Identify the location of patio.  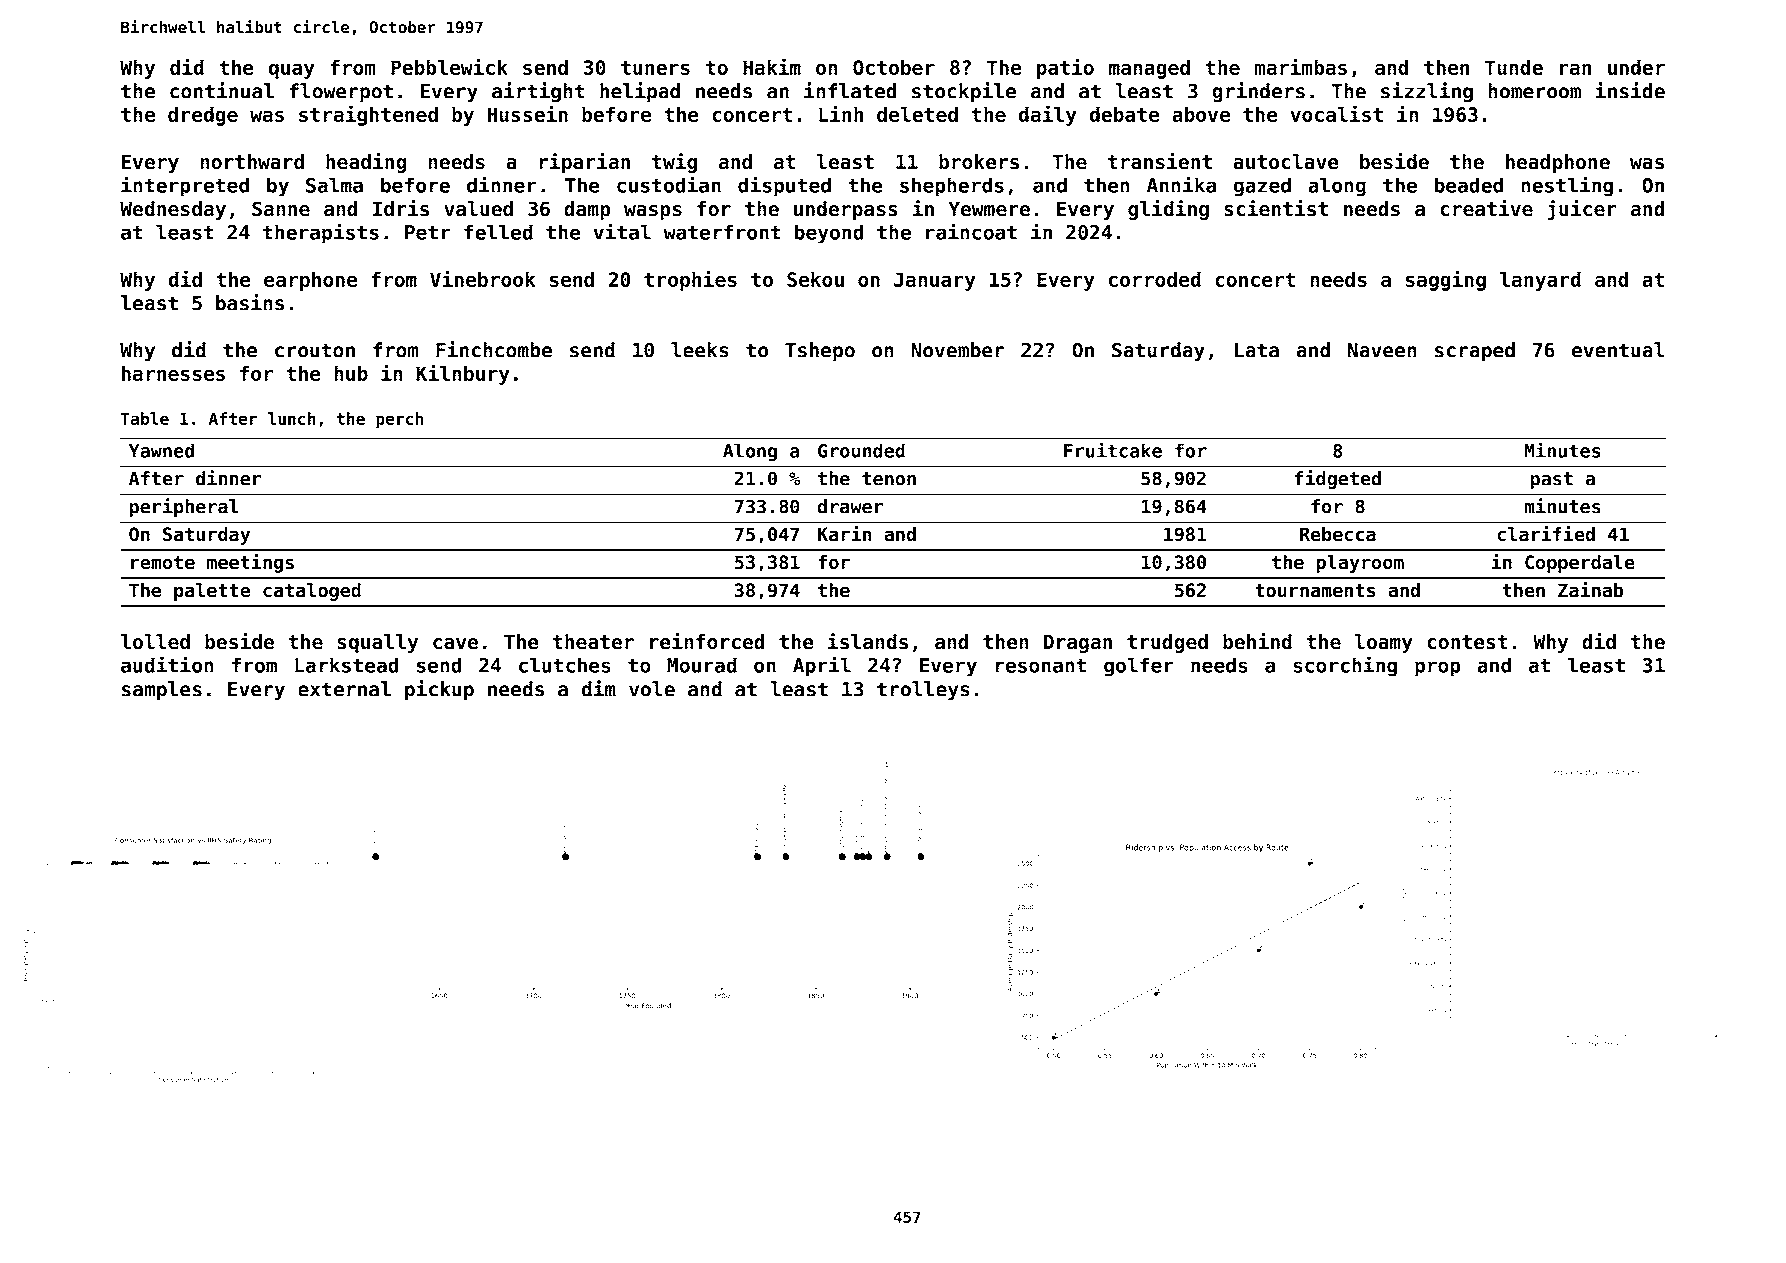
(1065, 68).
